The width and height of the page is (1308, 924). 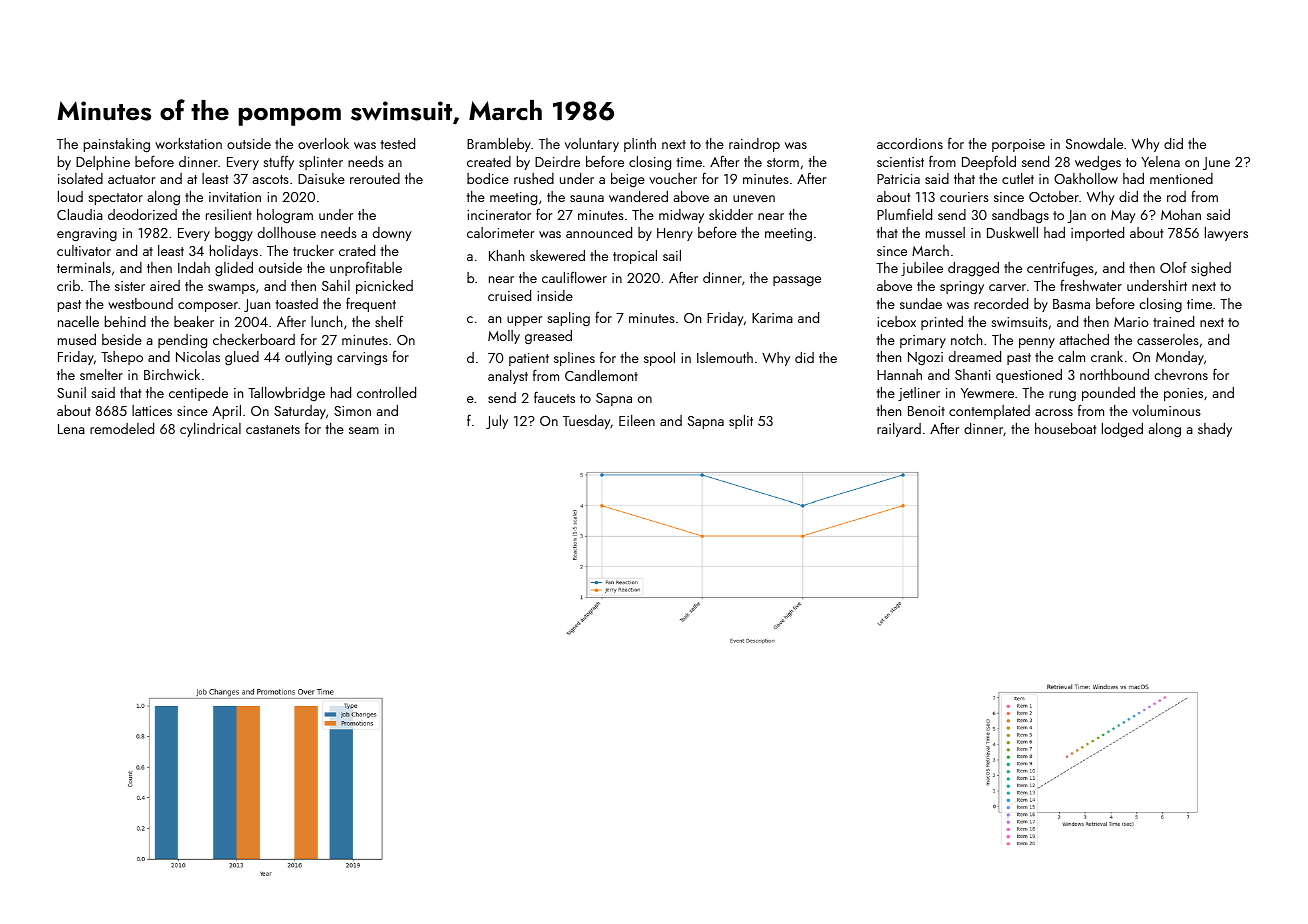 What do you see at coordinates (741, 422) in the page?
I see `split` at bounding box center [741, 422].
